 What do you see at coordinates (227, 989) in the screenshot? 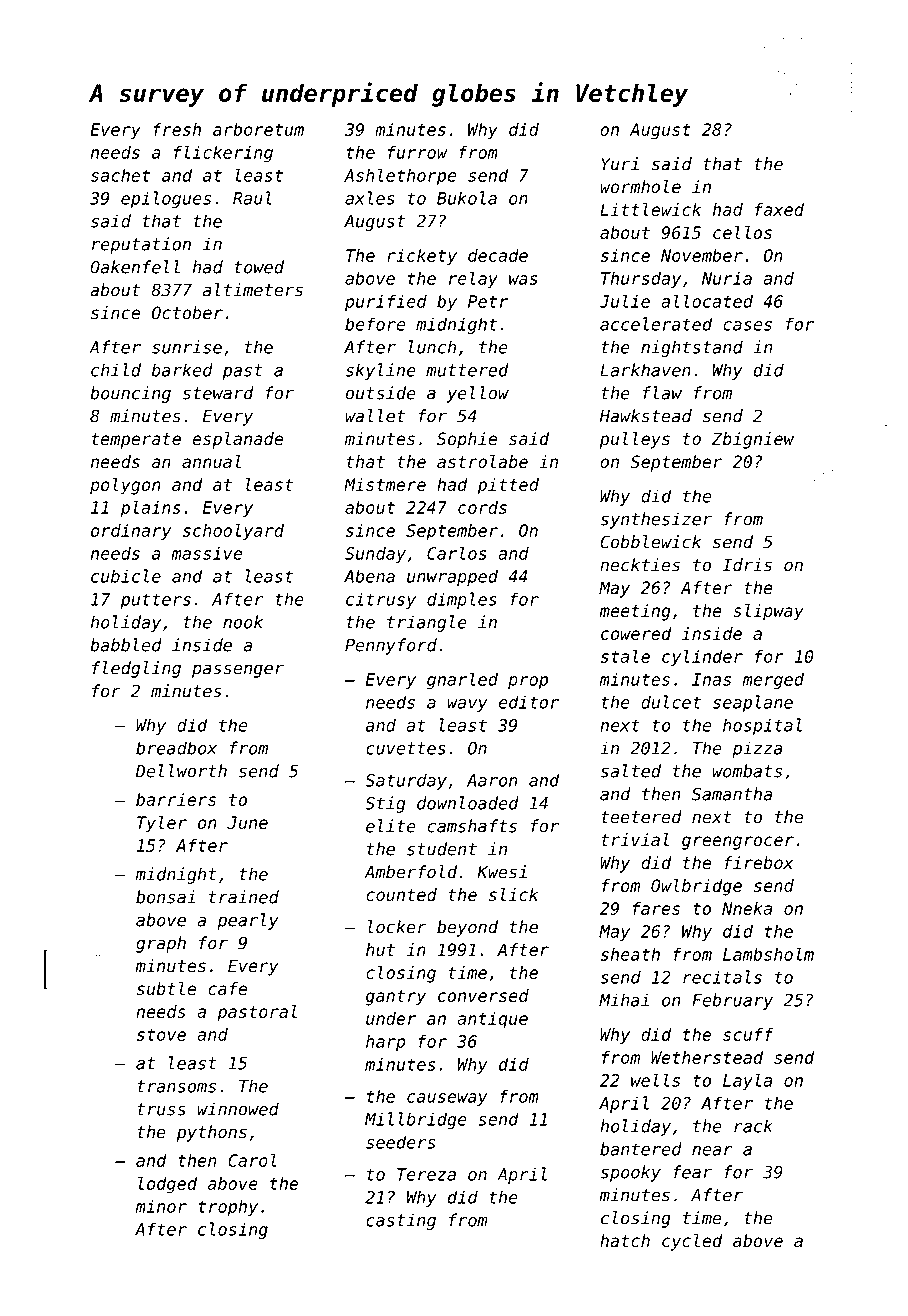
I see `cafe` at bounding box center [227, 989].
